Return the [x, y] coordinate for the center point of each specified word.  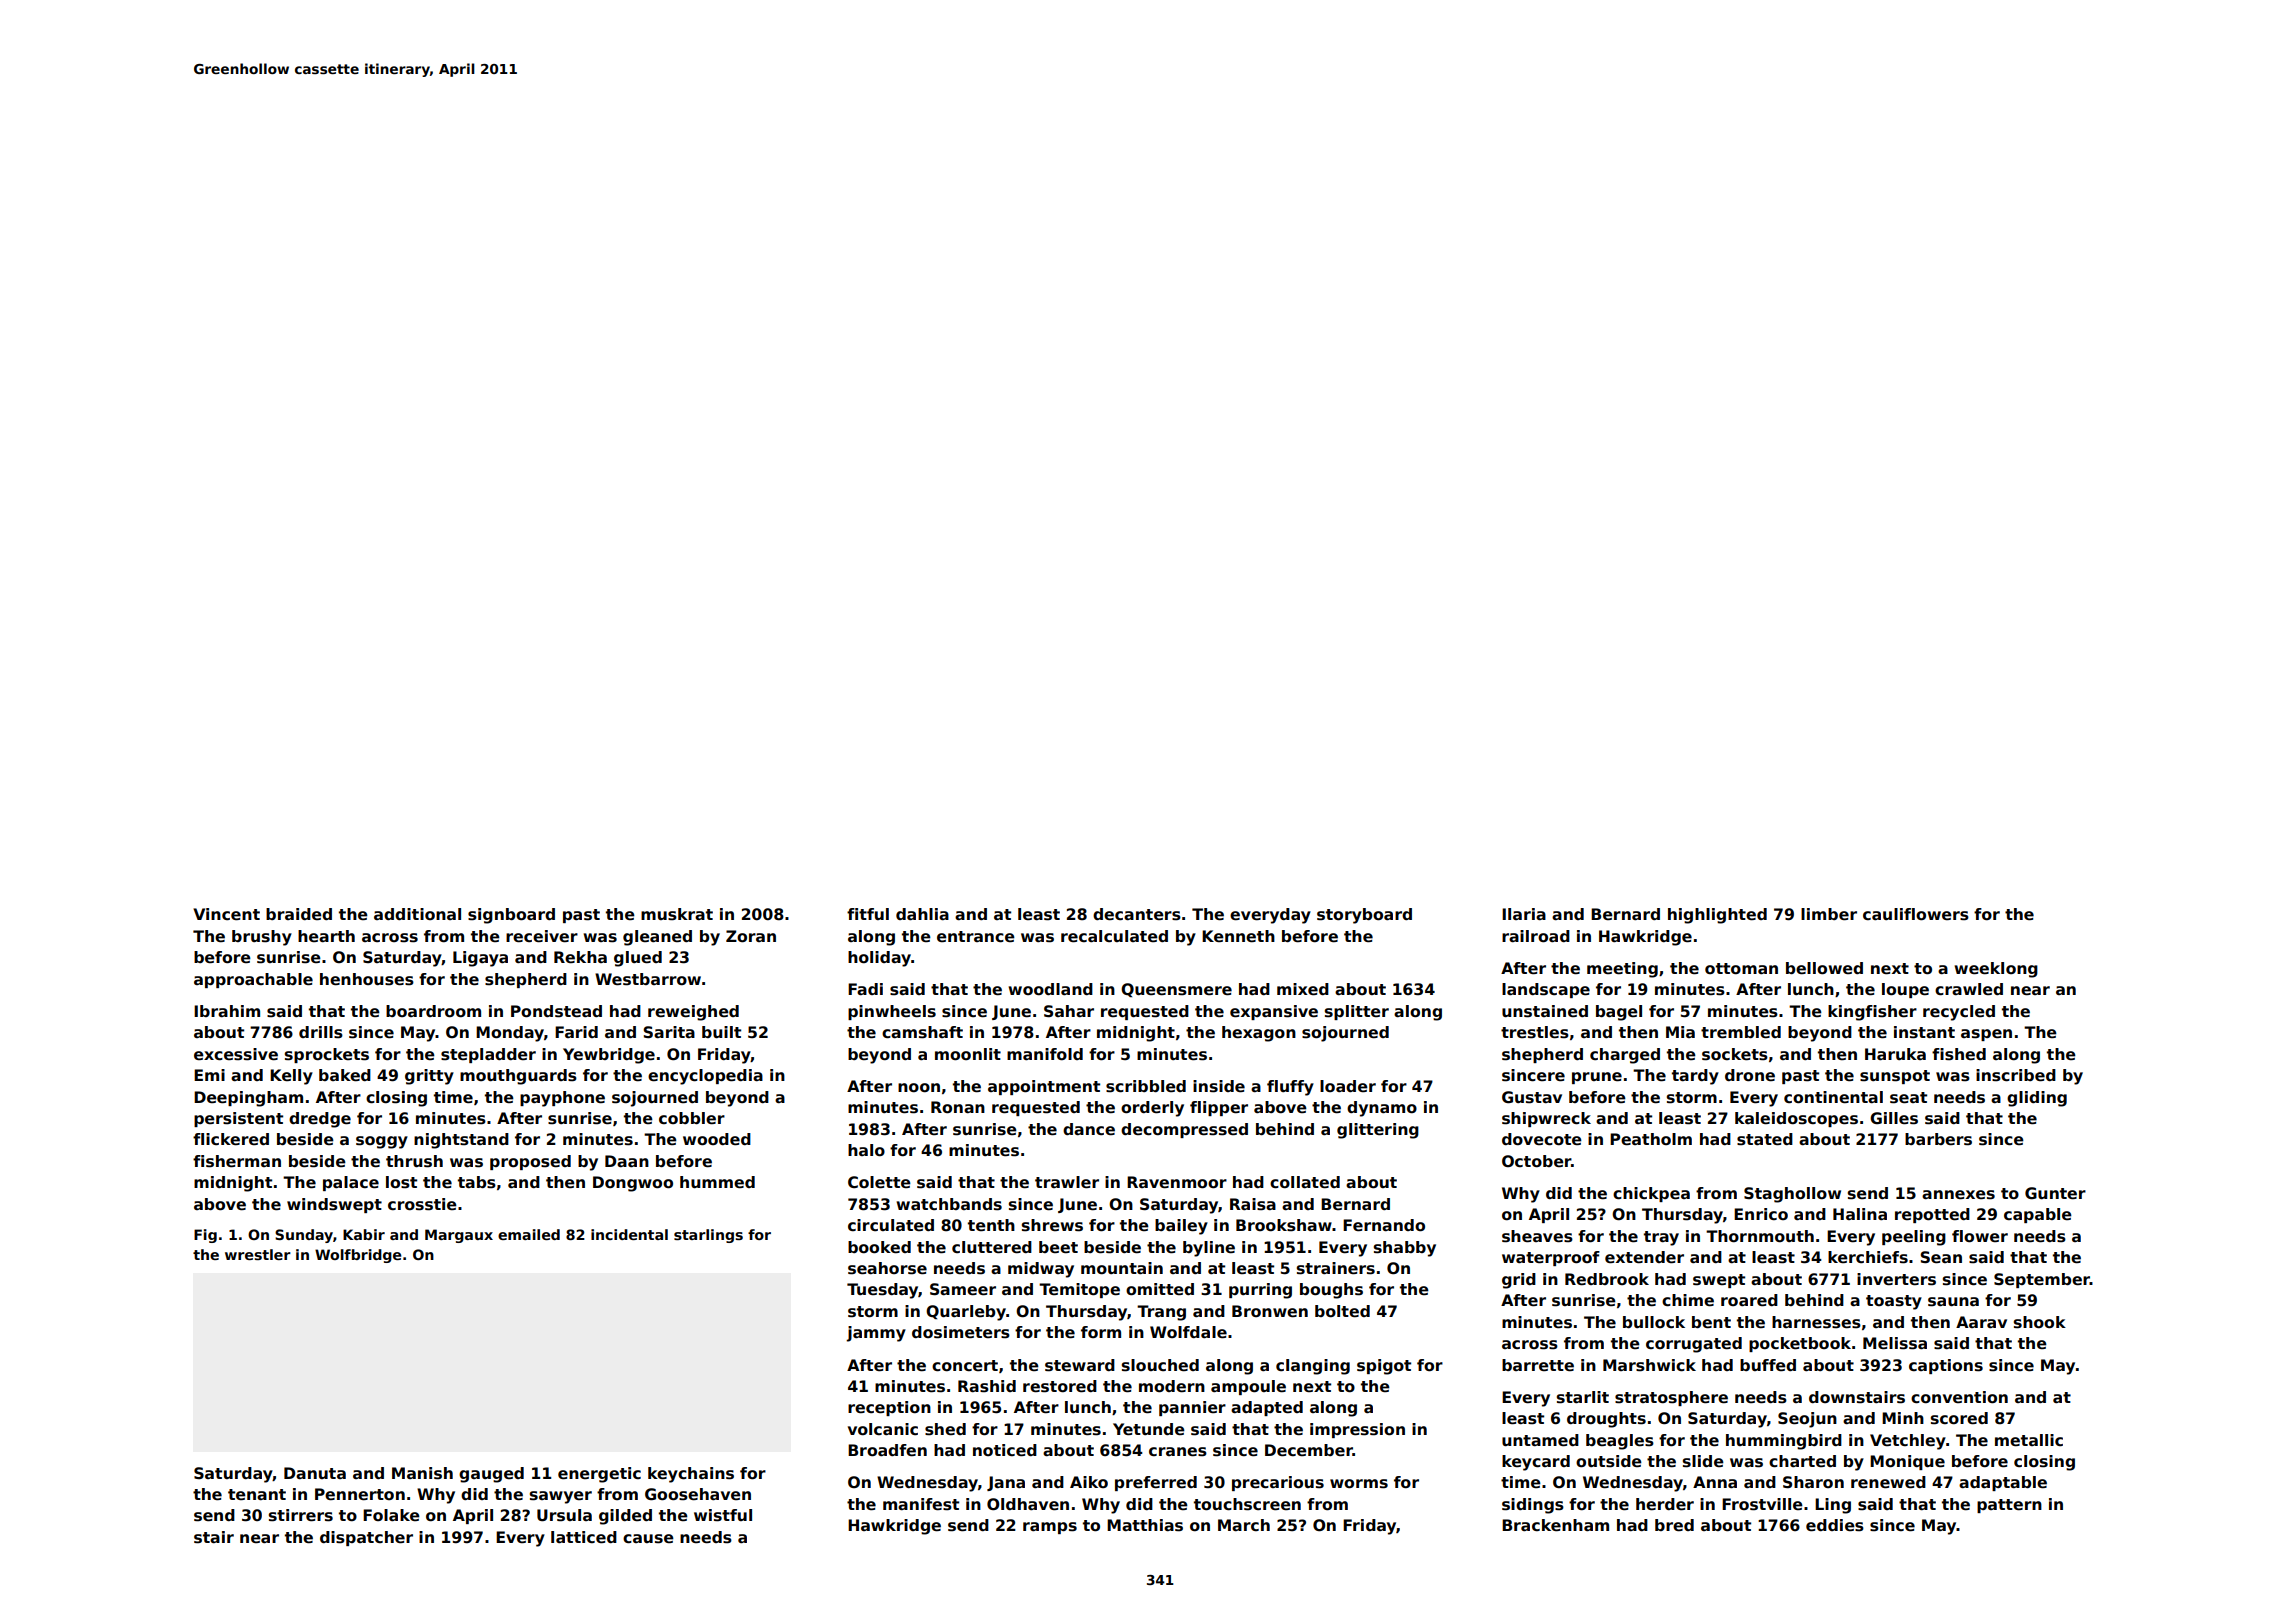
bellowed [1824, 968]
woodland [1050, 989]
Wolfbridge [358, 1256]
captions [1946, 1366]
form [1101, 1332]
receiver [542, 936]
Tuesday [883, 1291]
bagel [1619, 1013]
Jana [1006, 1483]
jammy [876, 1334]
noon [919, 1088]
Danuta [315, 1473]
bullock [1654, 1322]
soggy [382, 1142]
